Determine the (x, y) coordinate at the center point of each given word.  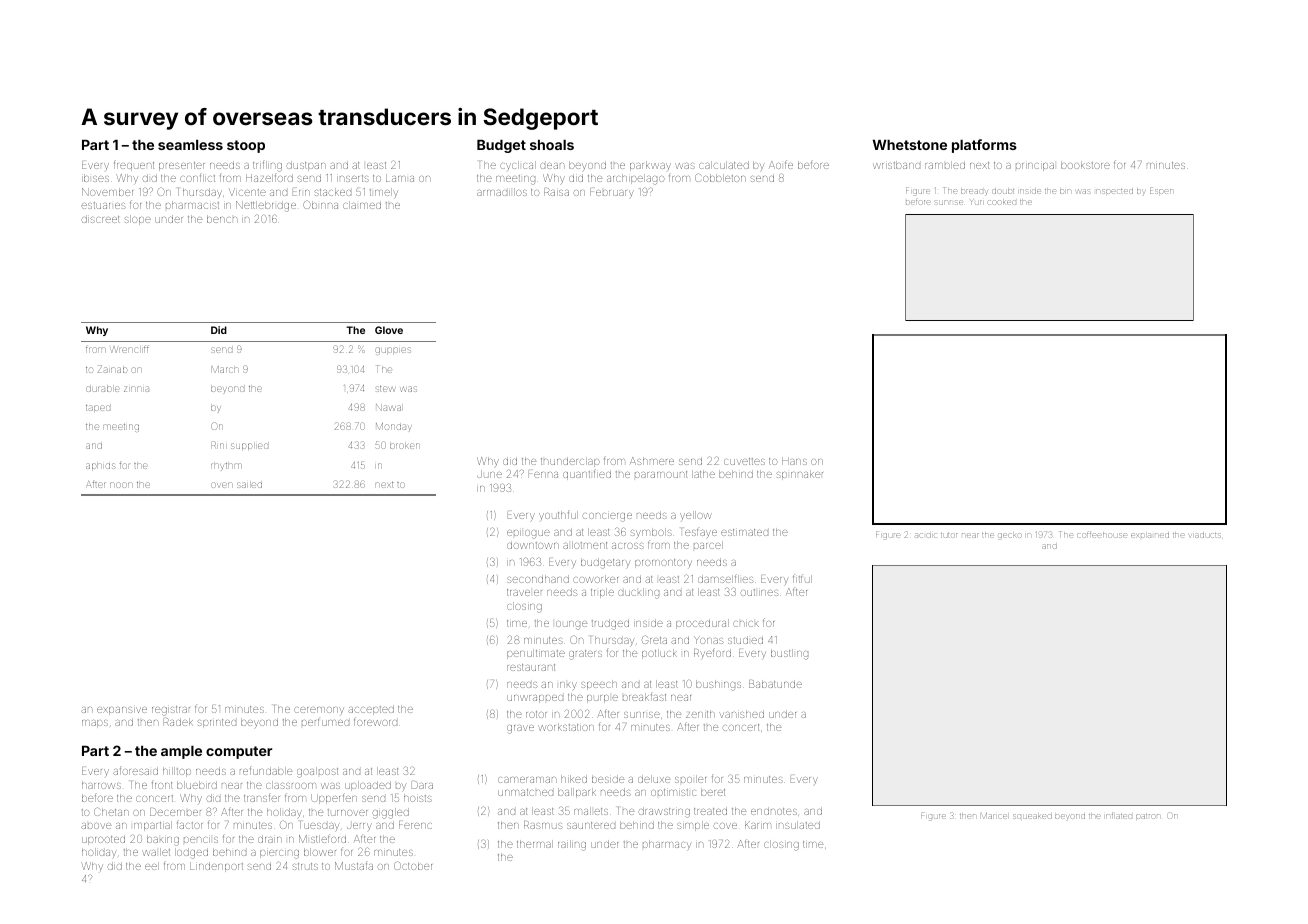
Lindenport (216, 867)
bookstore (1085, 165)
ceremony (319, 710)
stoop (246, 146)
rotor (536, 714)
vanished (741, 714)
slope (138, 220)
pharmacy (667, 845)
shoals (552, 145)
